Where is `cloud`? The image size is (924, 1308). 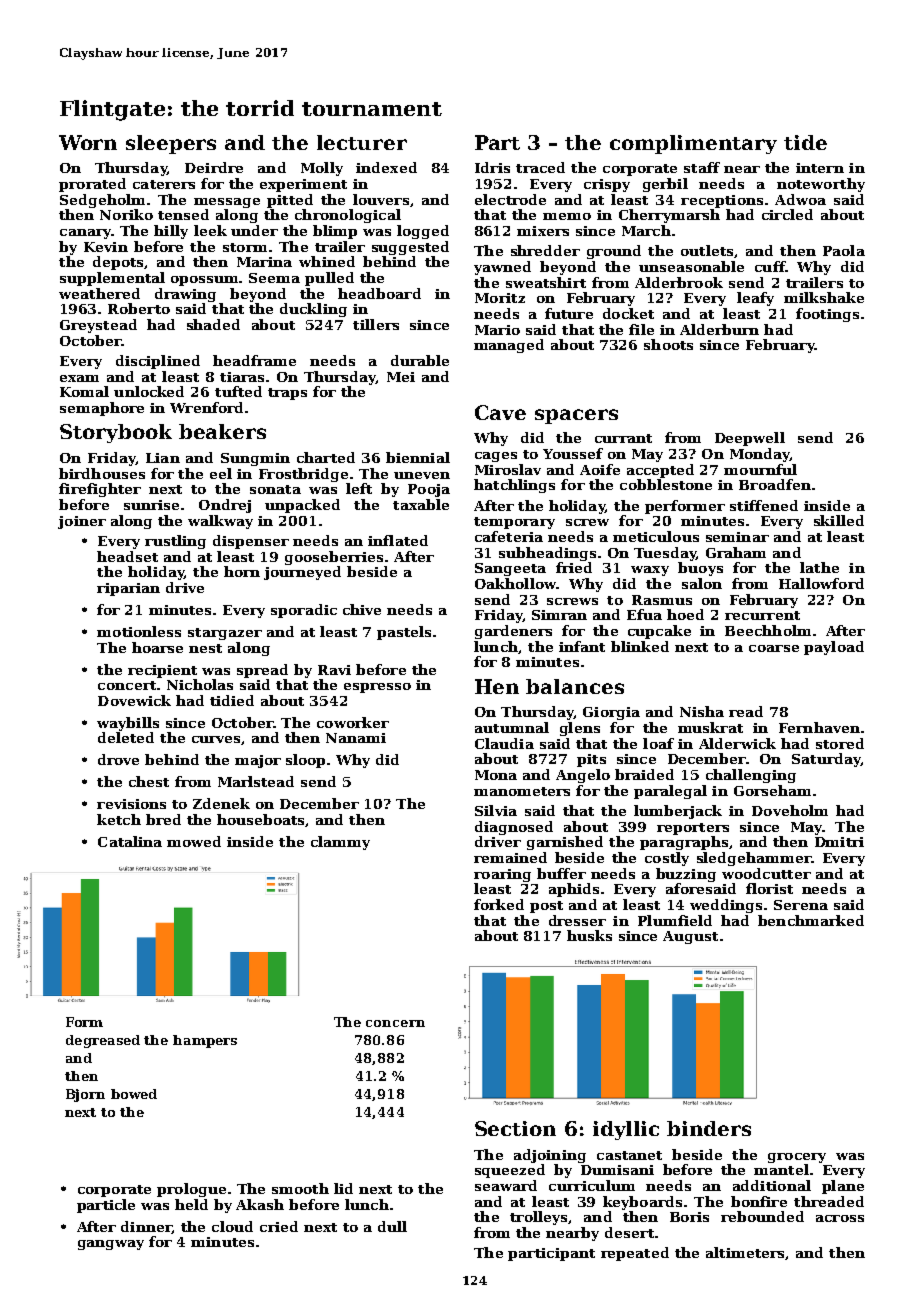
cloud is located at coordinates (232, 1226).
